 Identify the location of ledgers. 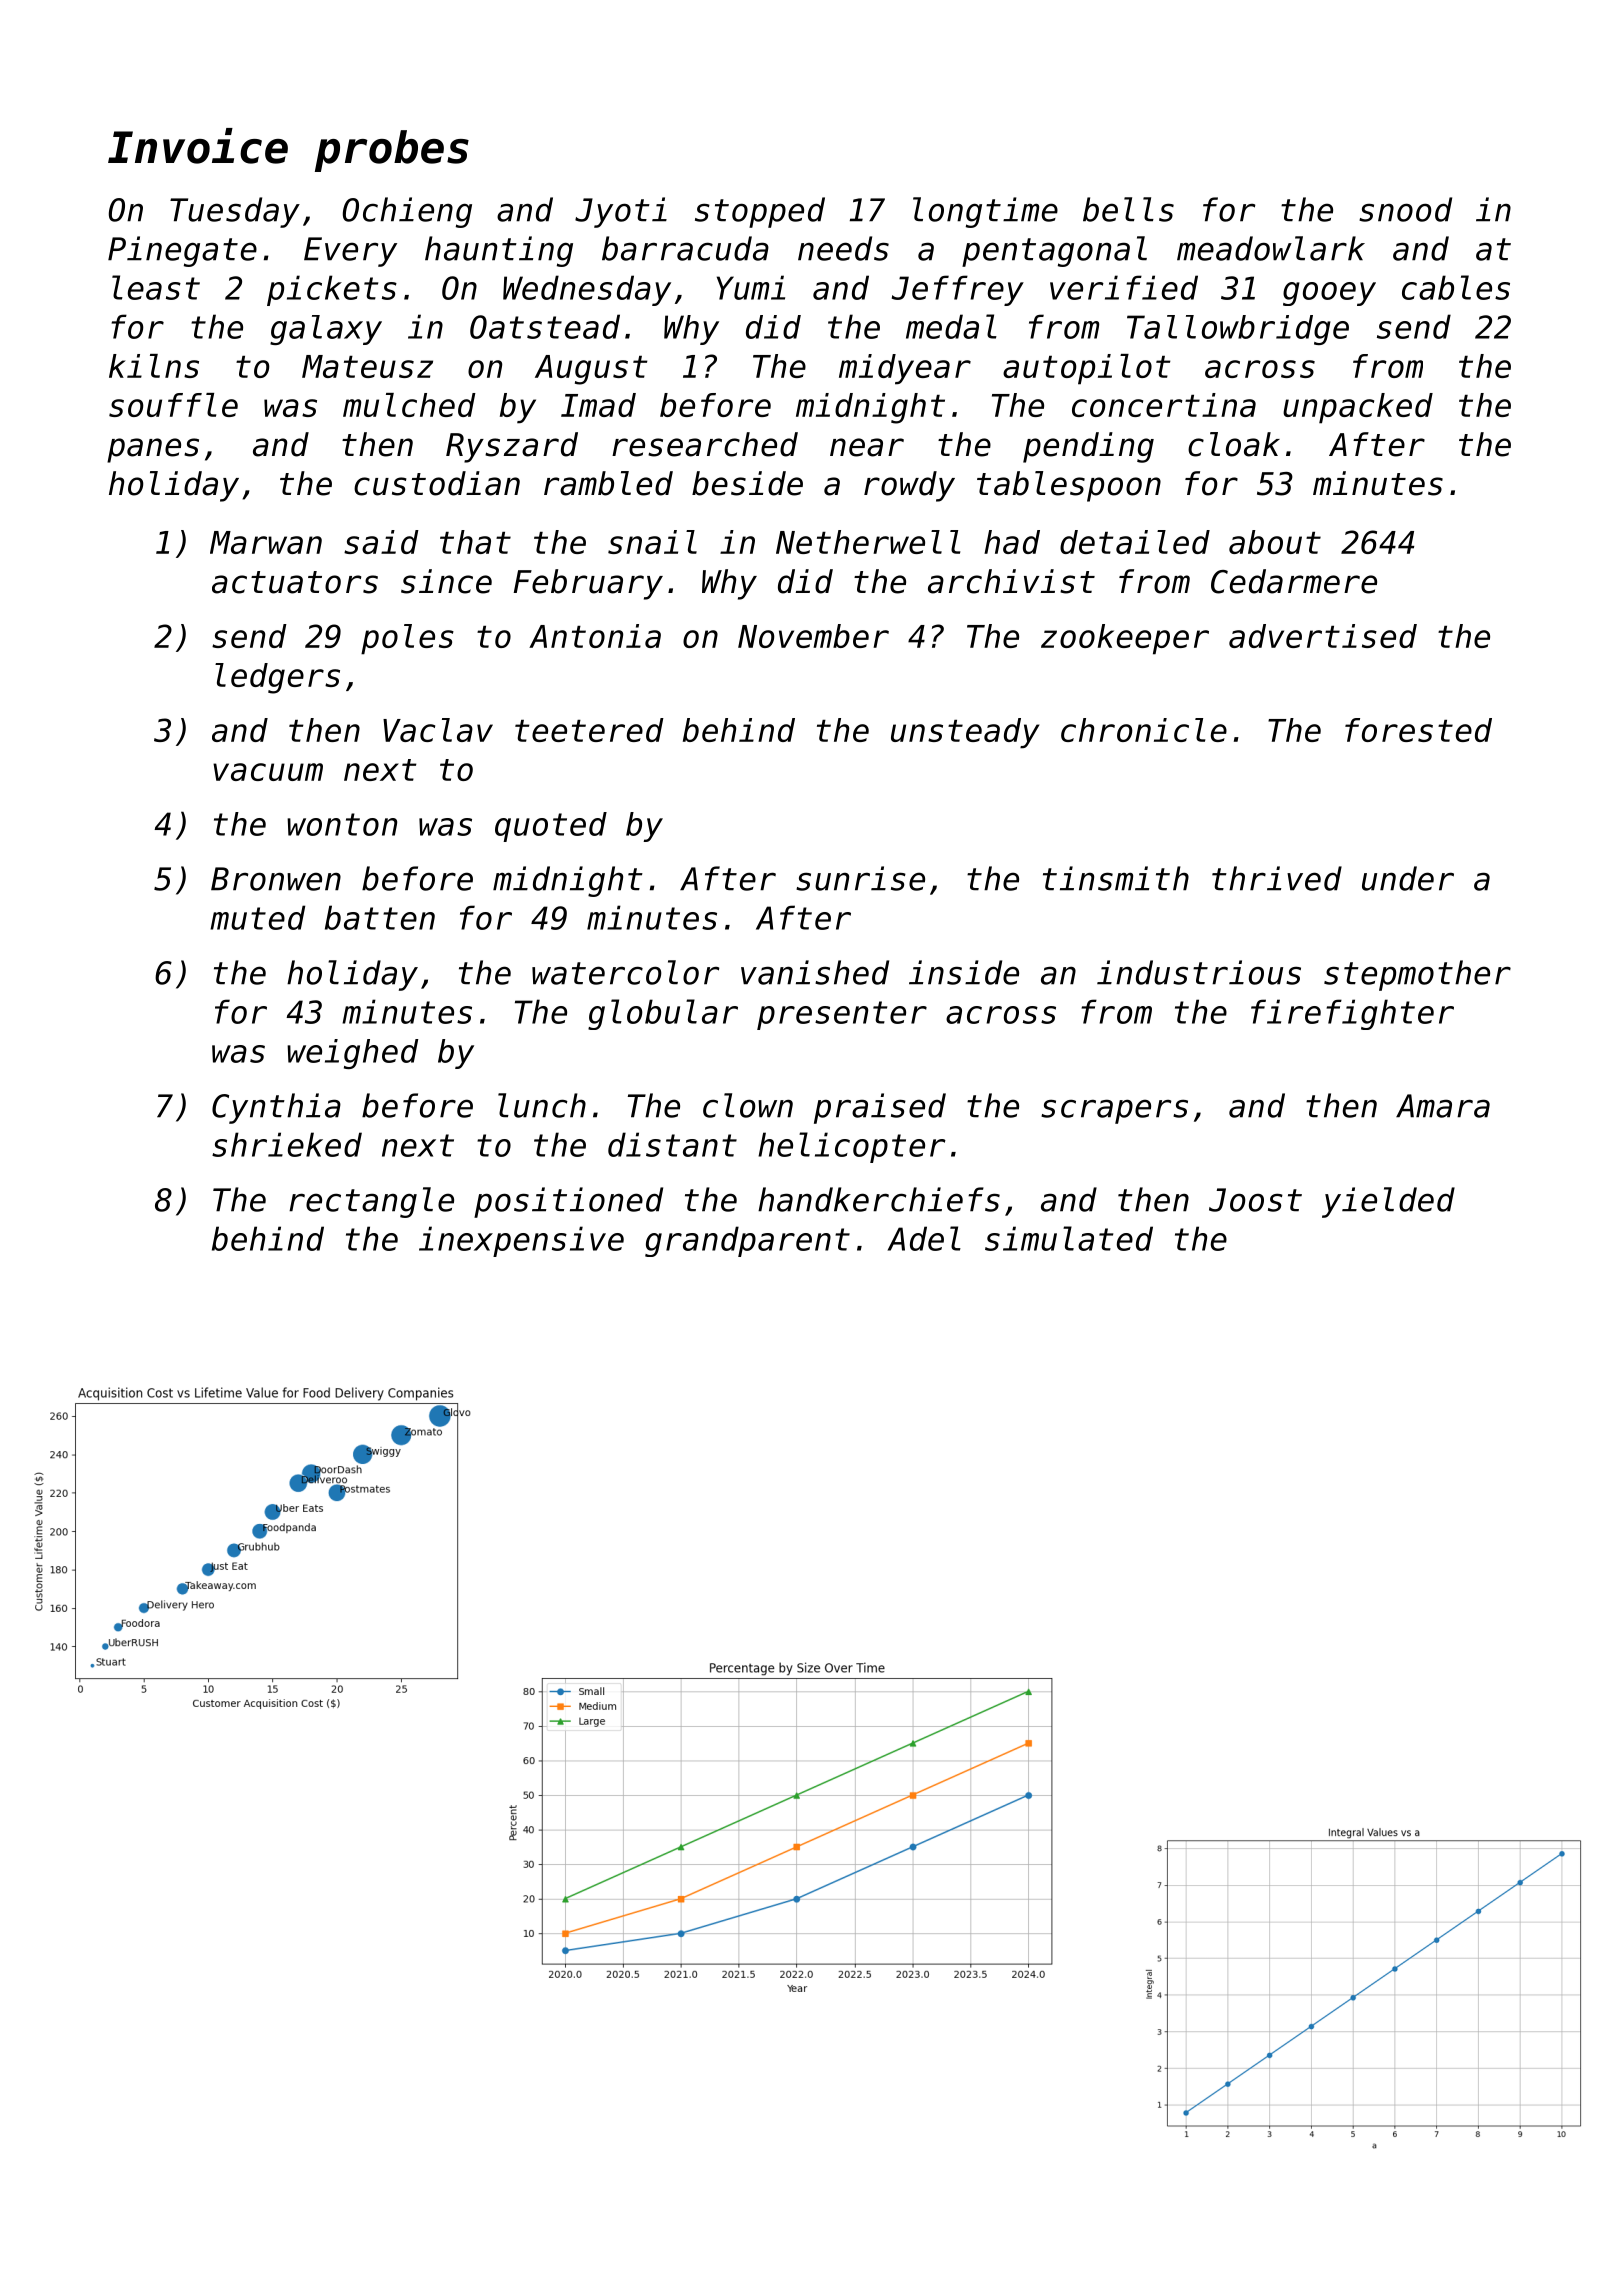
(277, 678).
